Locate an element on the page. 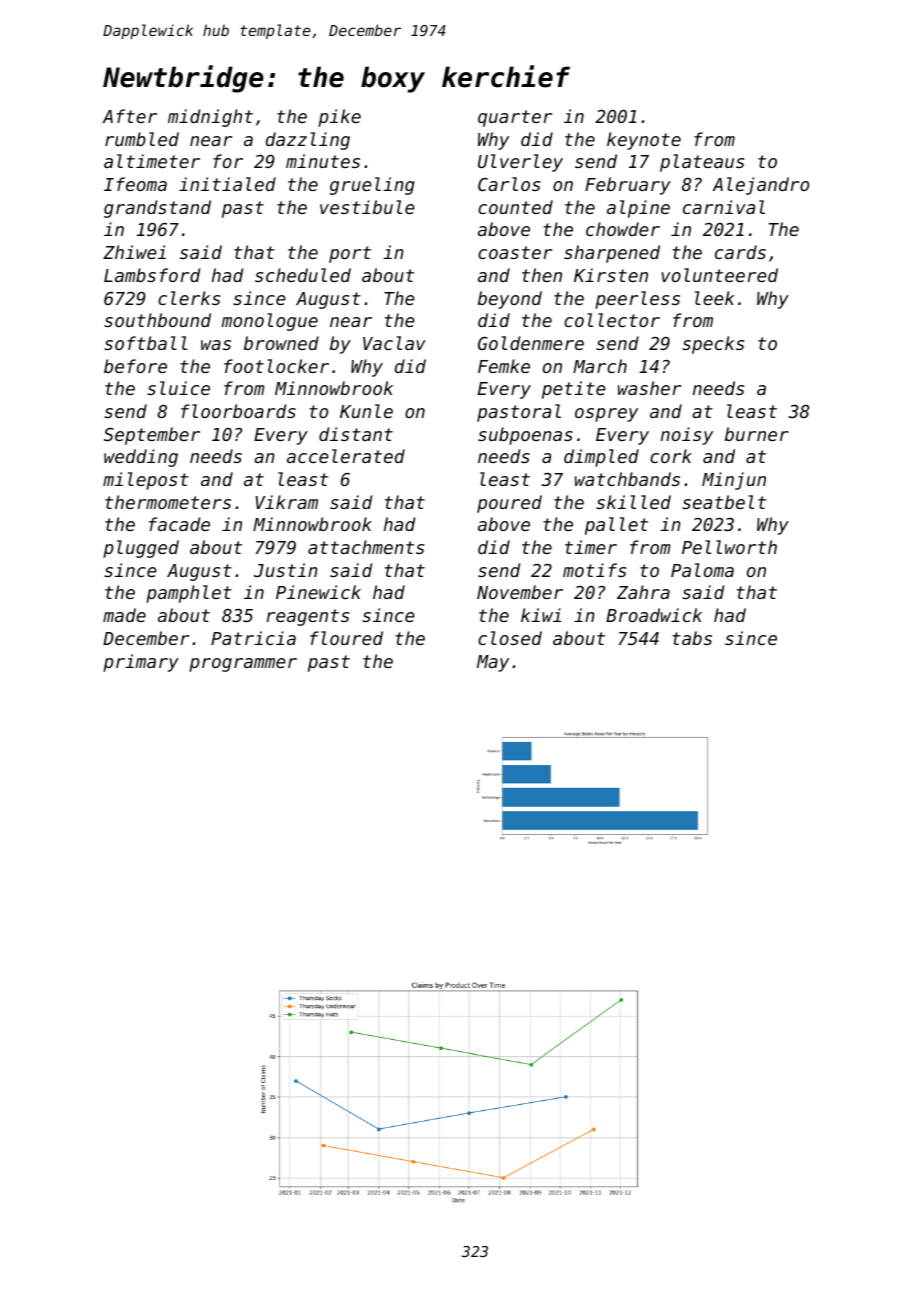 This image has height=1308, width=924. pike is located at coordinates (339, 118).
